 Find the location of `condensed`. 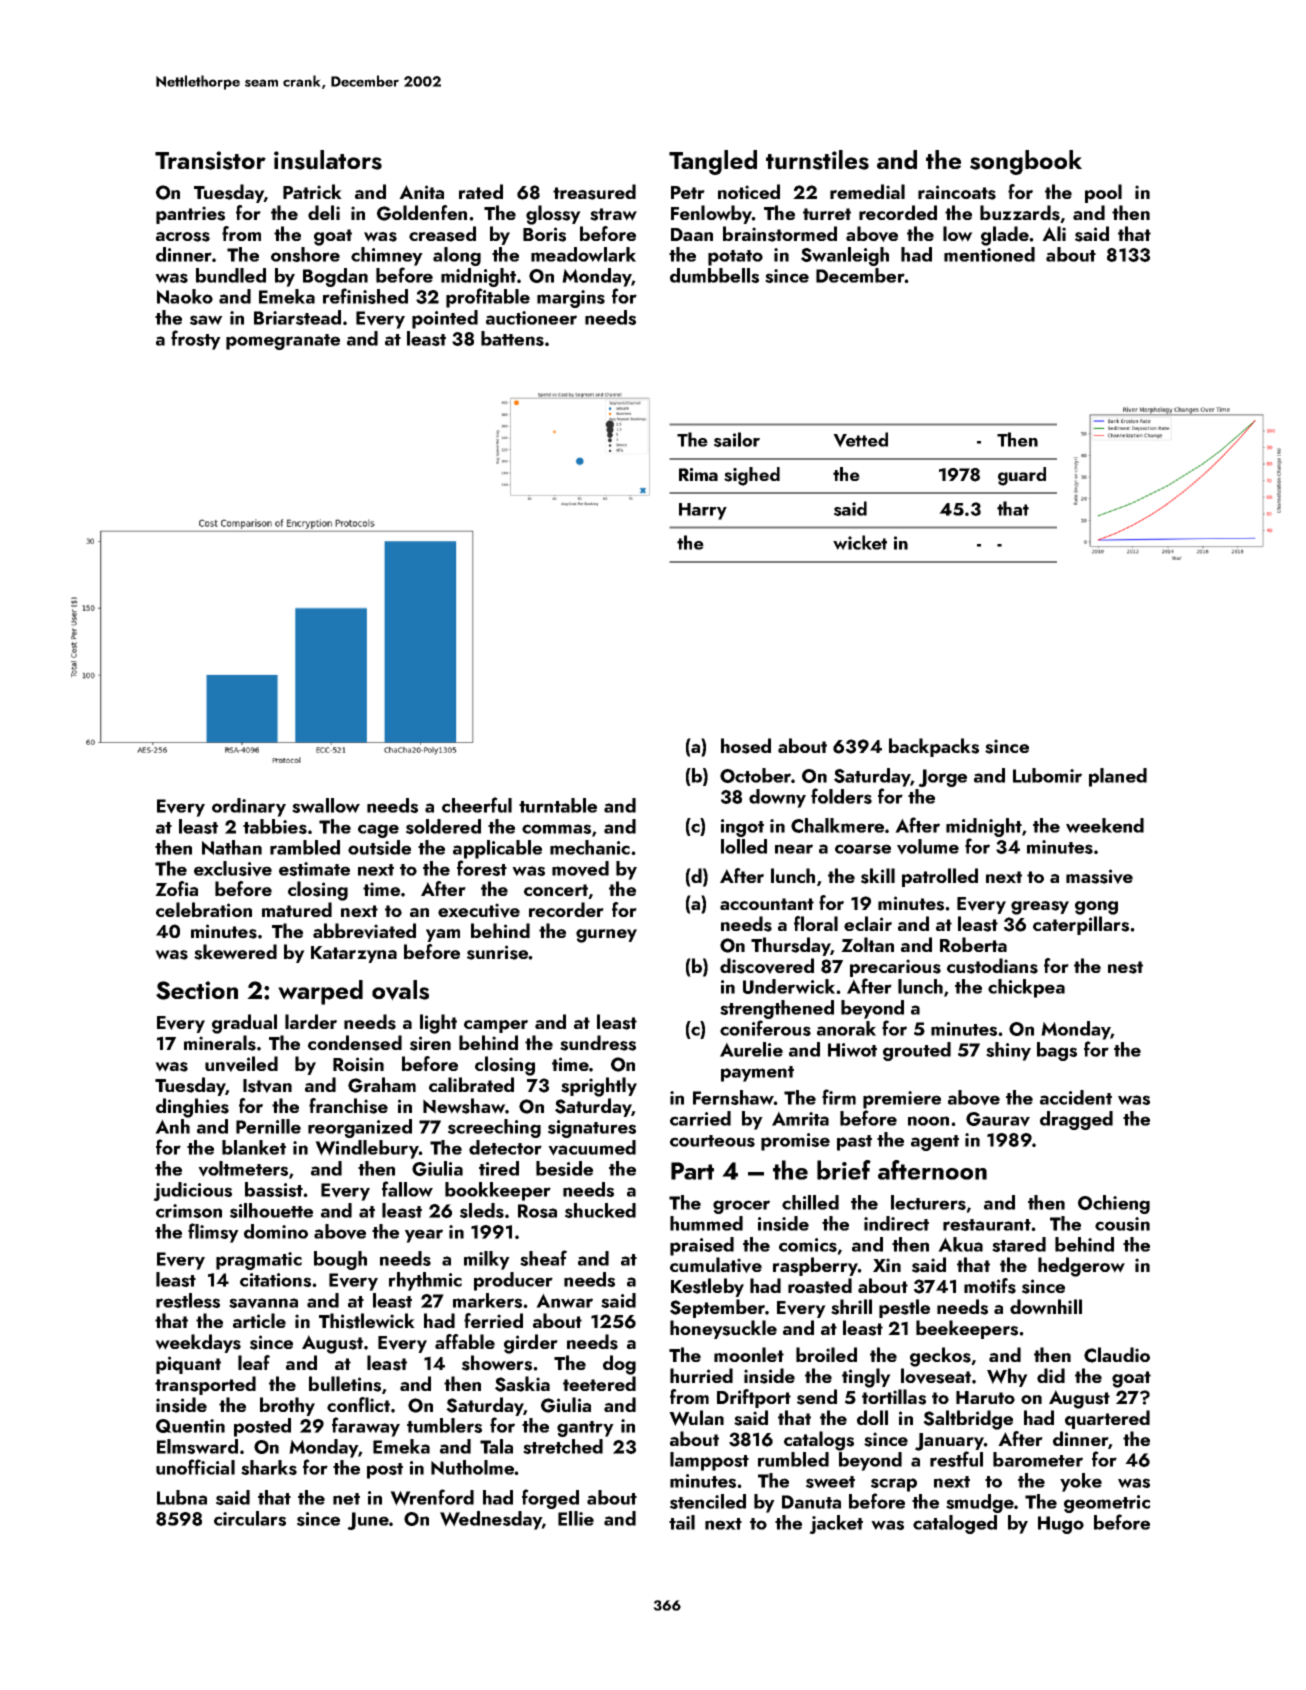

condensed is located at coordinates (355, 1043).
